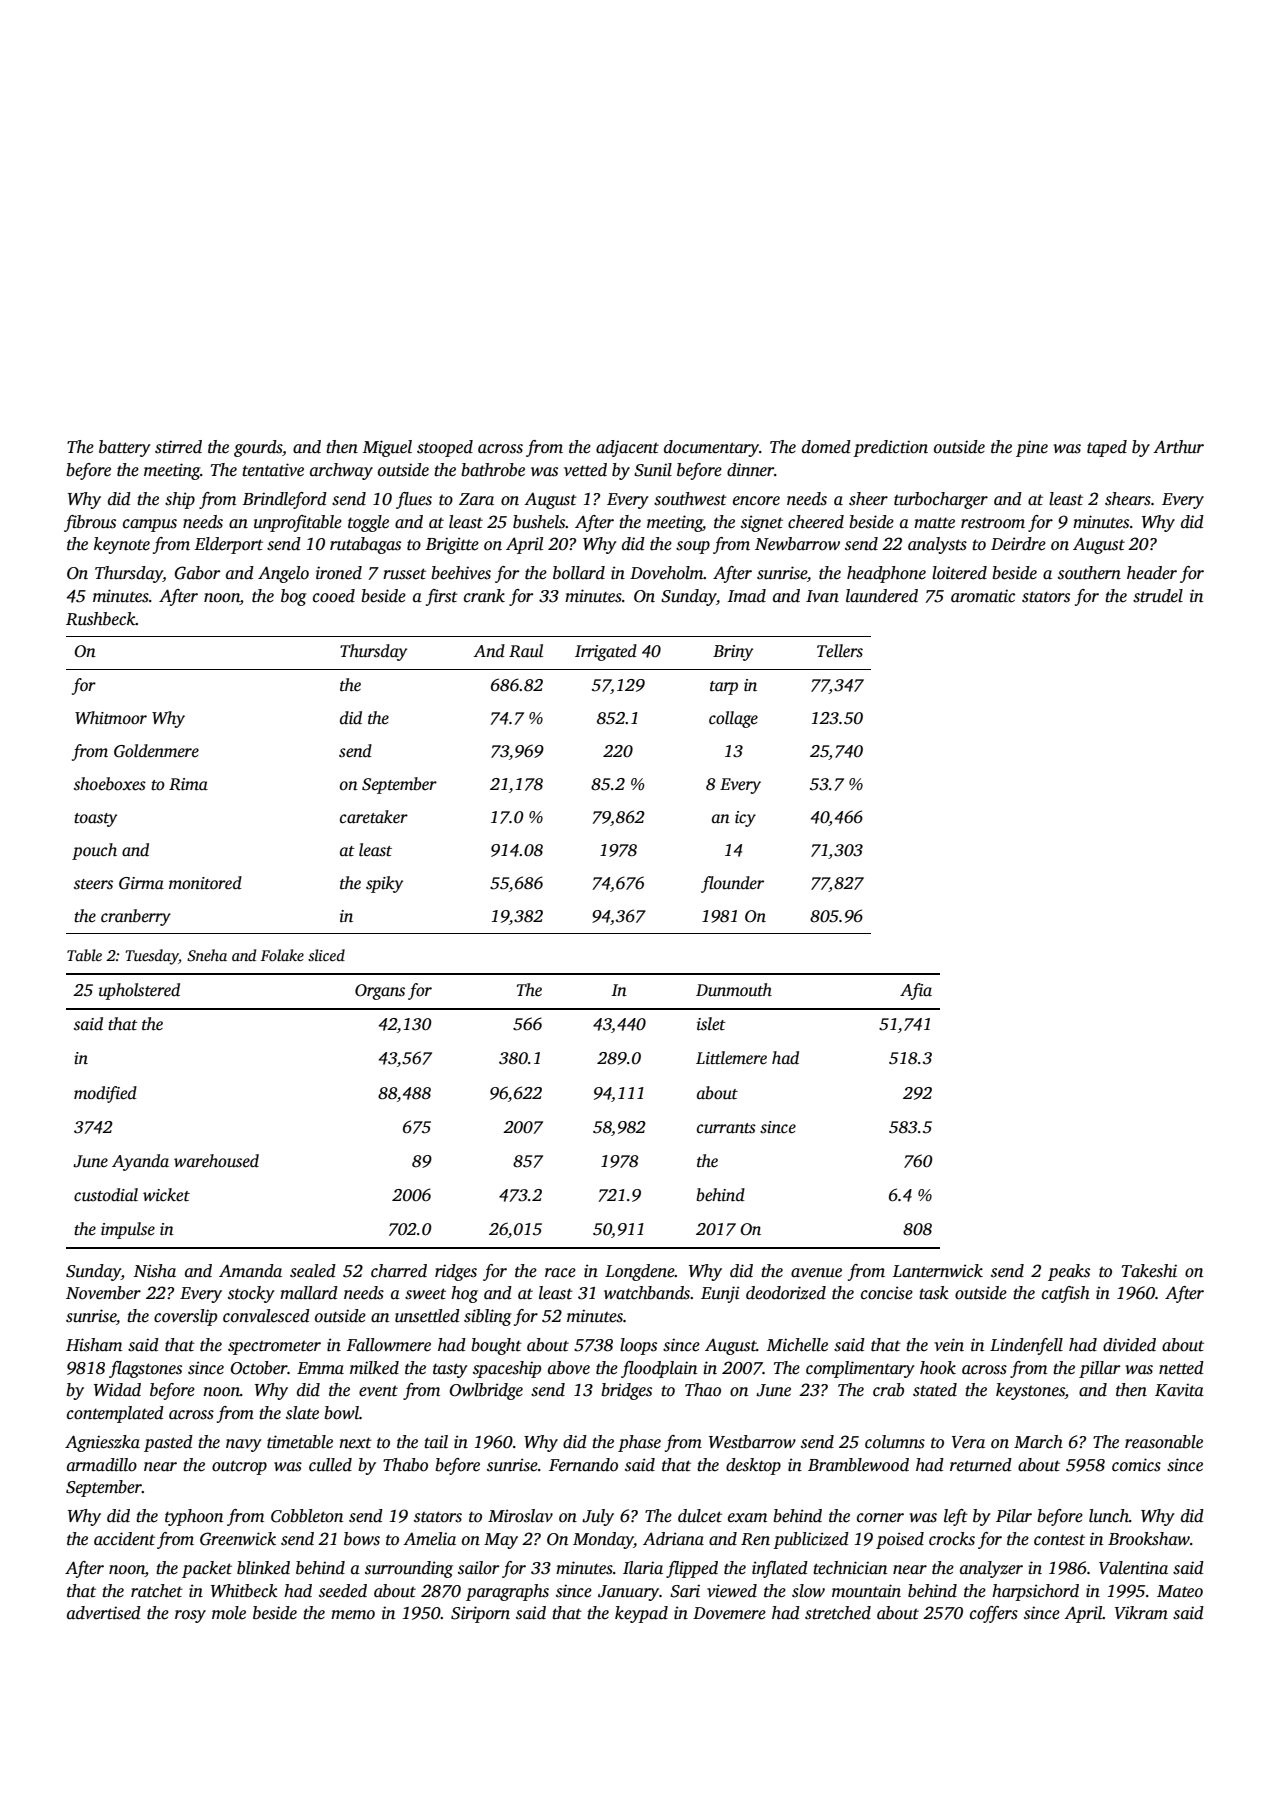 The height and width of the document is (1797, 1270). What do you see at coordinates (935, 1390) in the document?
I see `stated` at bounding box center [935, 1390].
